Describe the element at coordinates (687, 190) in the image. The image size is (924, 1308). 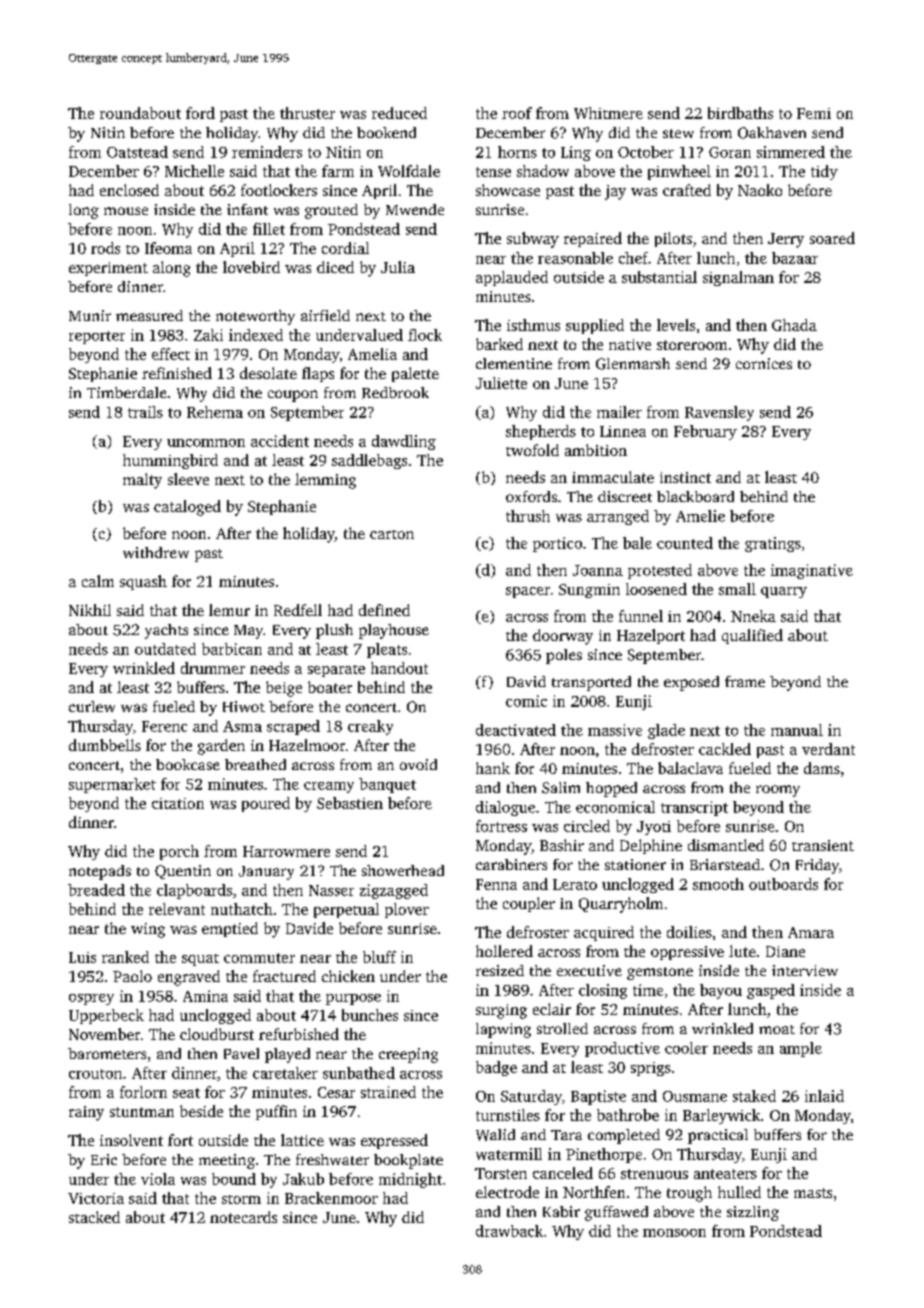
I see `crafted` at that location.
